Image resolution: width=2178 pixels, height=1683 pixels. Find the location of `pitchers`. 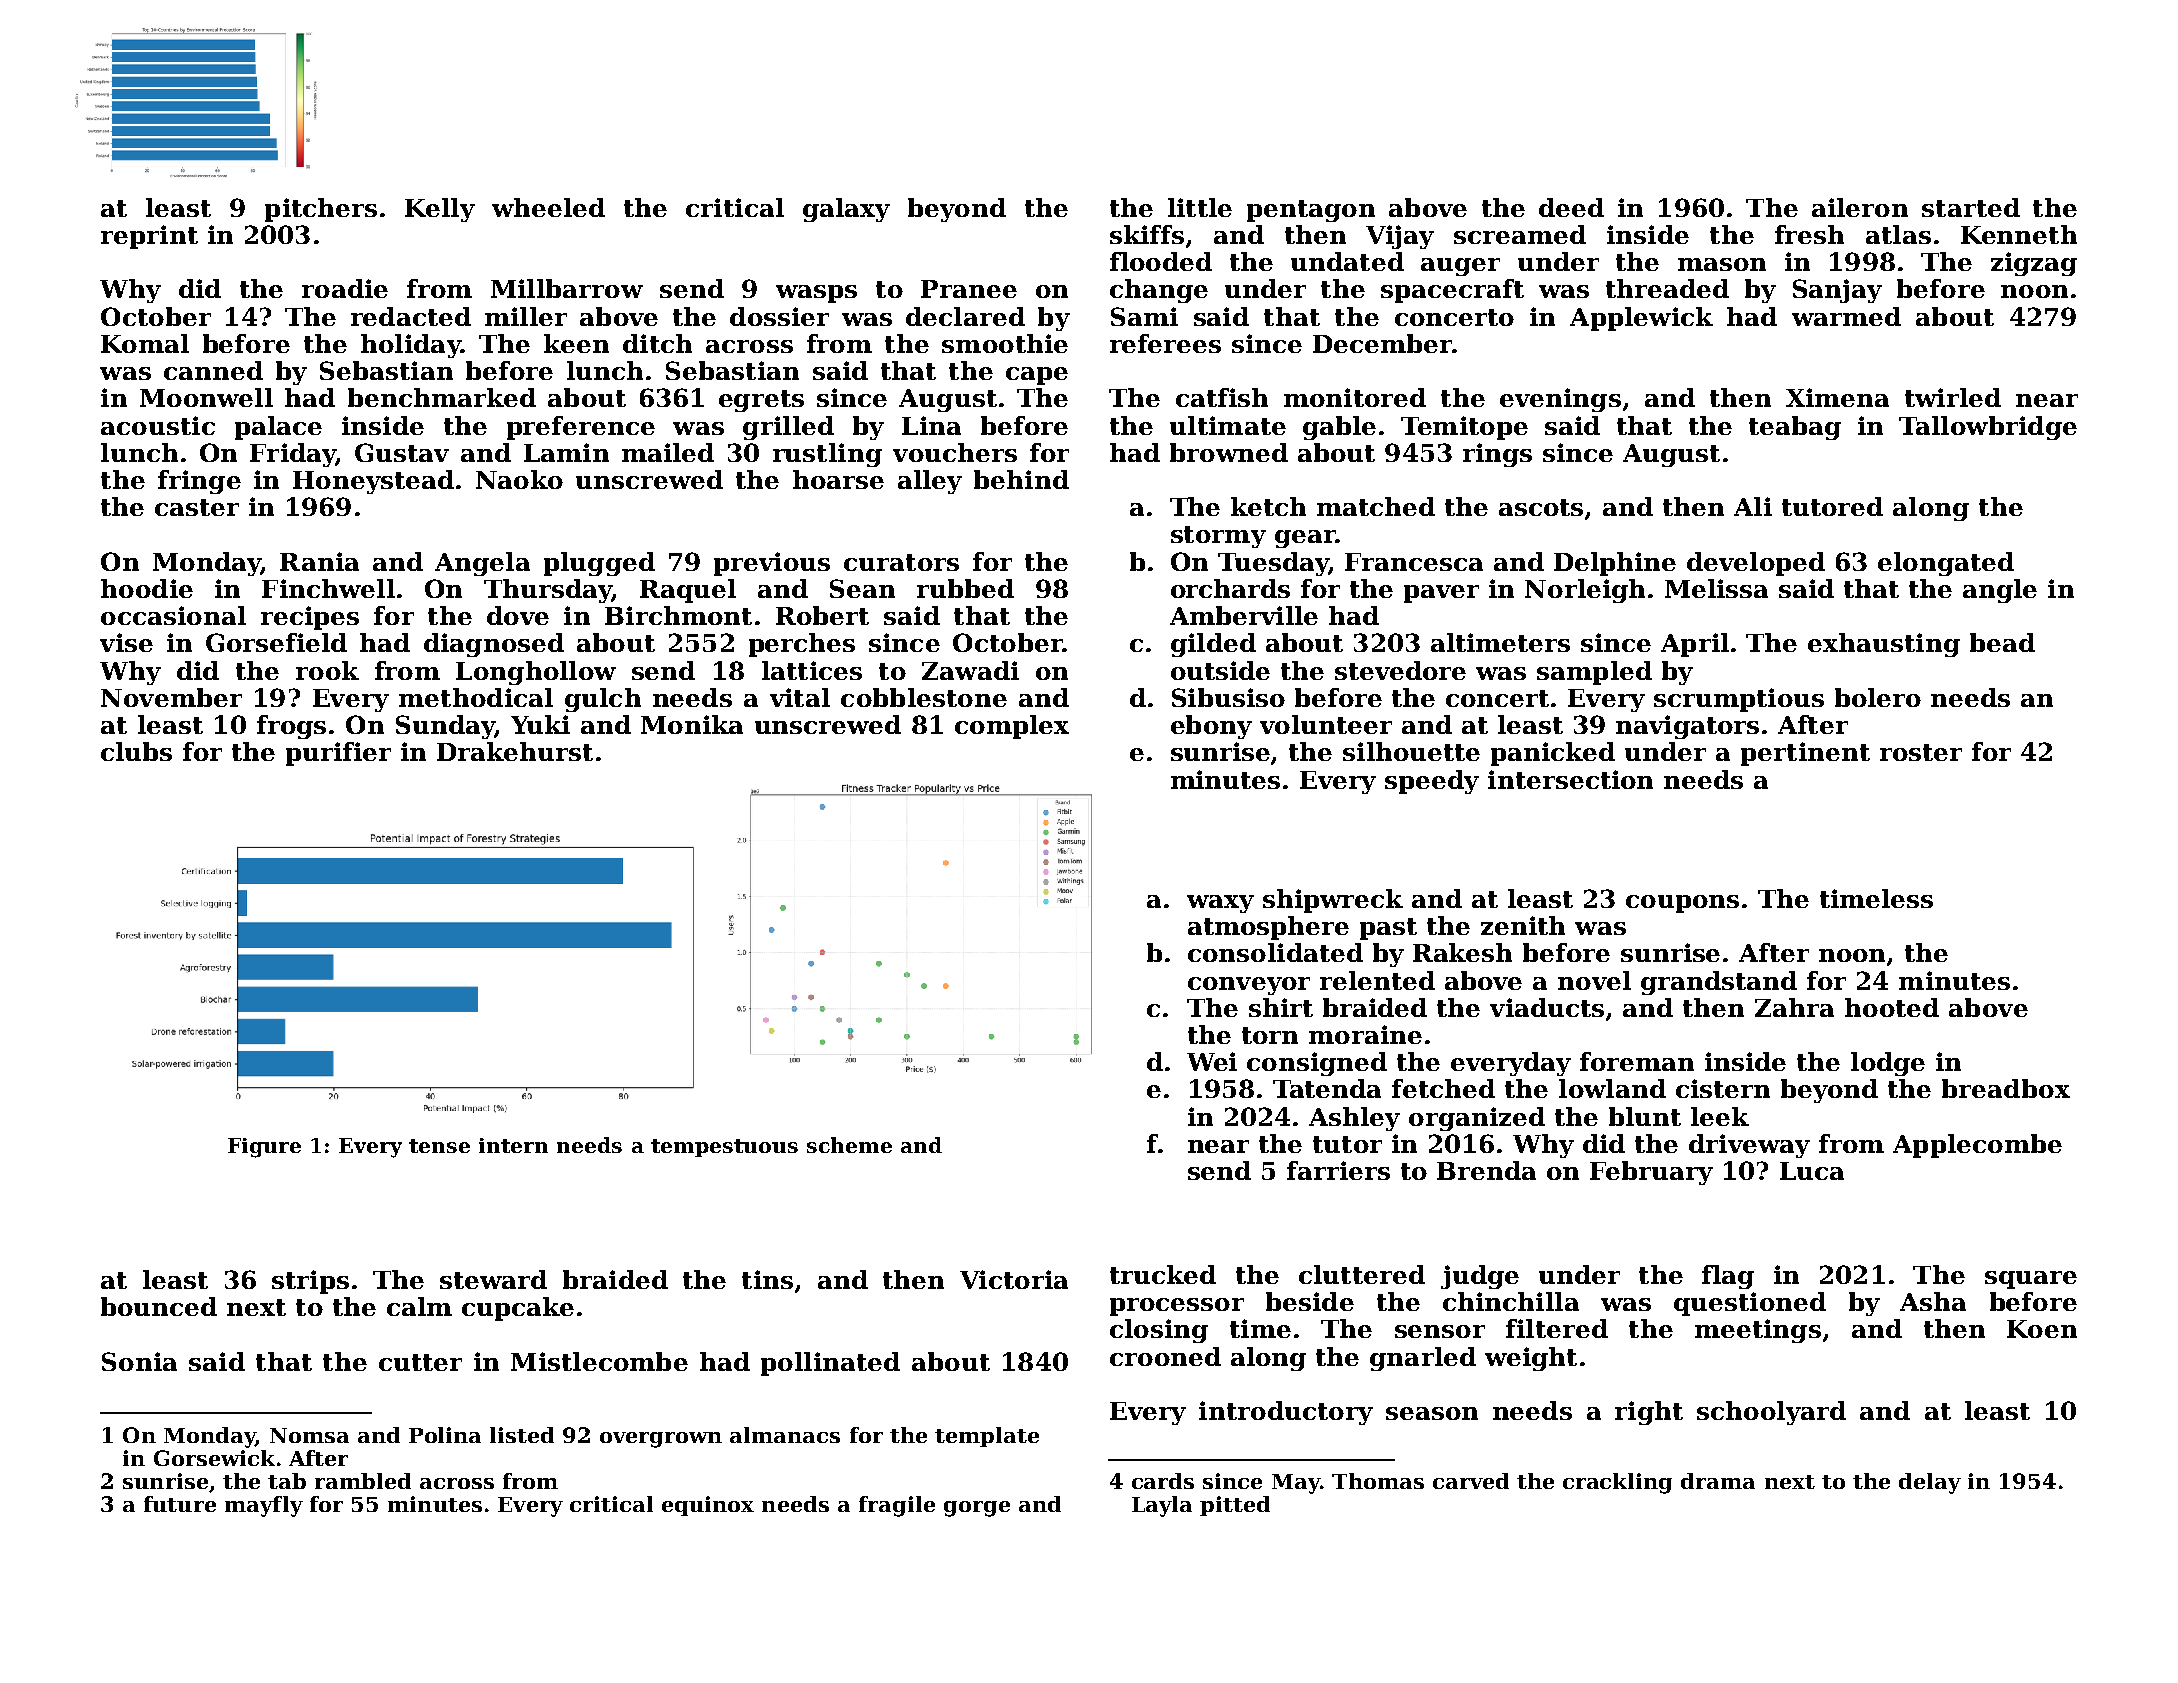

pitchers is located at coordinates (321, 210).
